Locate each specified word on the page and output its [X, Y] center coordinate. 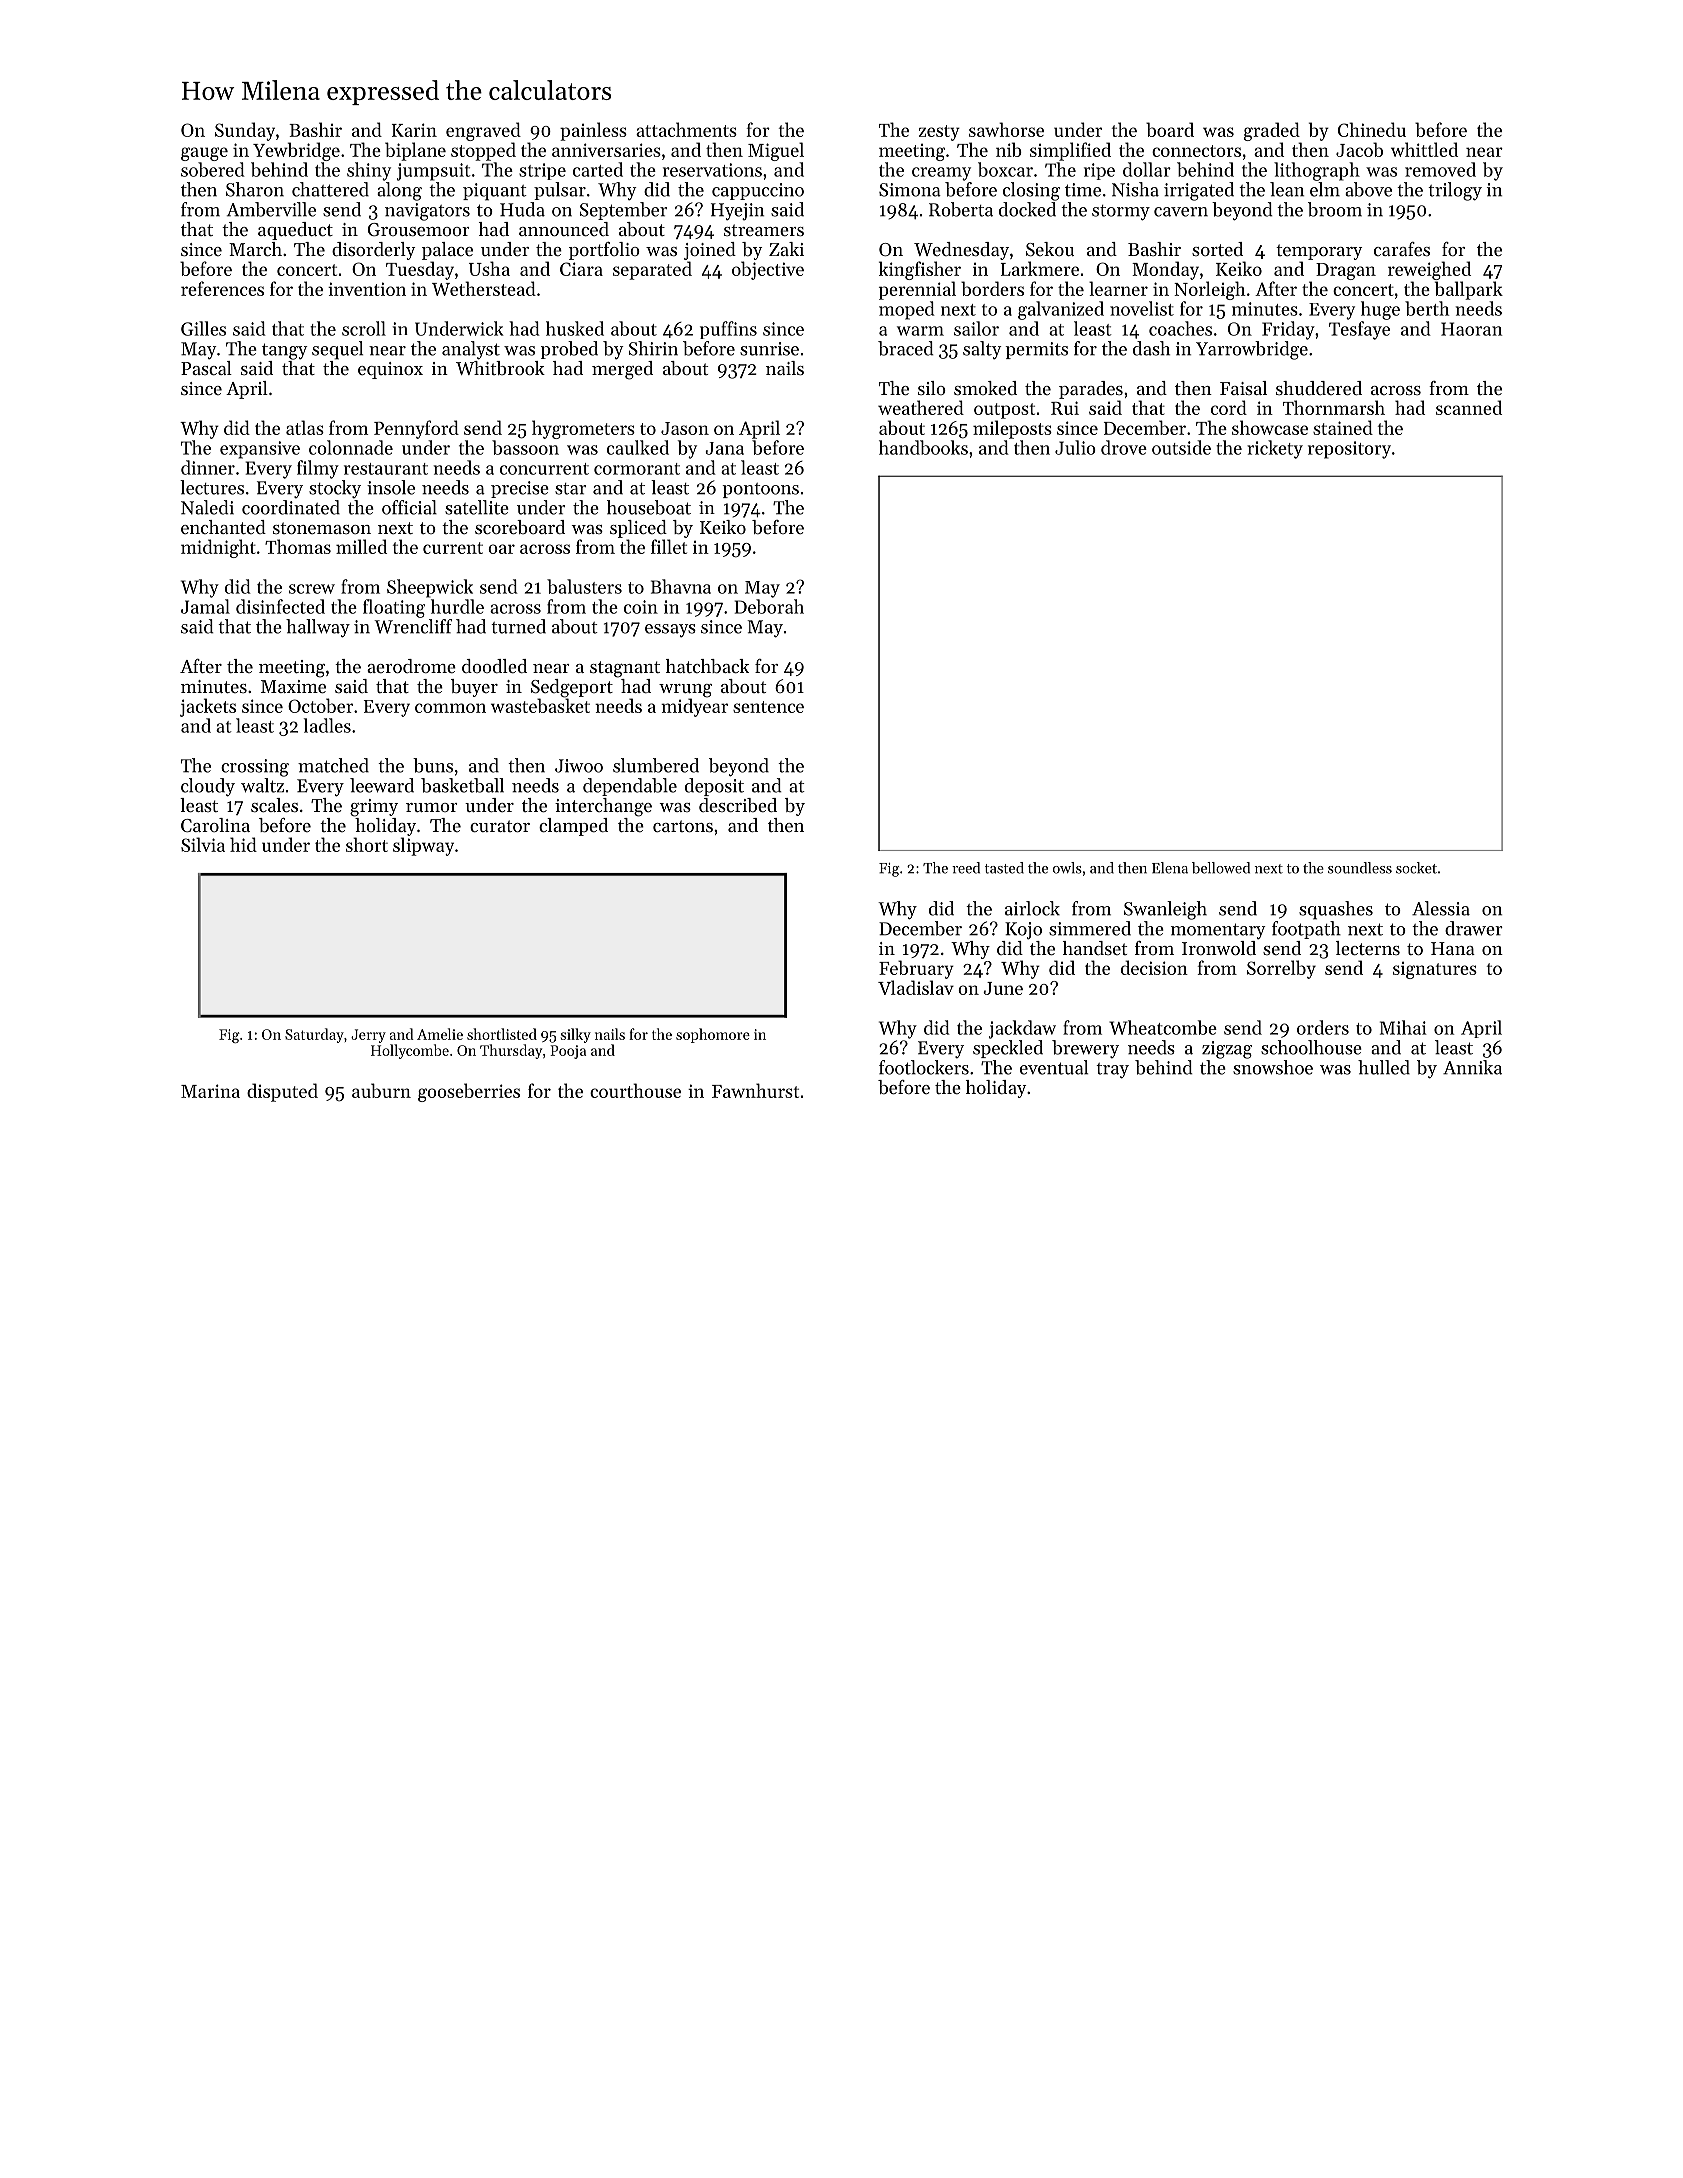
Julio [1075, 447]
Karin [414, 130]
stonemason [322, 528]
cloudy [208, 787]
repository [1349, 450]
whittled [1424, 149]
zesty [939, 133]
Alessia [1441, 908]
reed [966, 868]
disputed [282, 1092]
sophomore [713, 1035]
